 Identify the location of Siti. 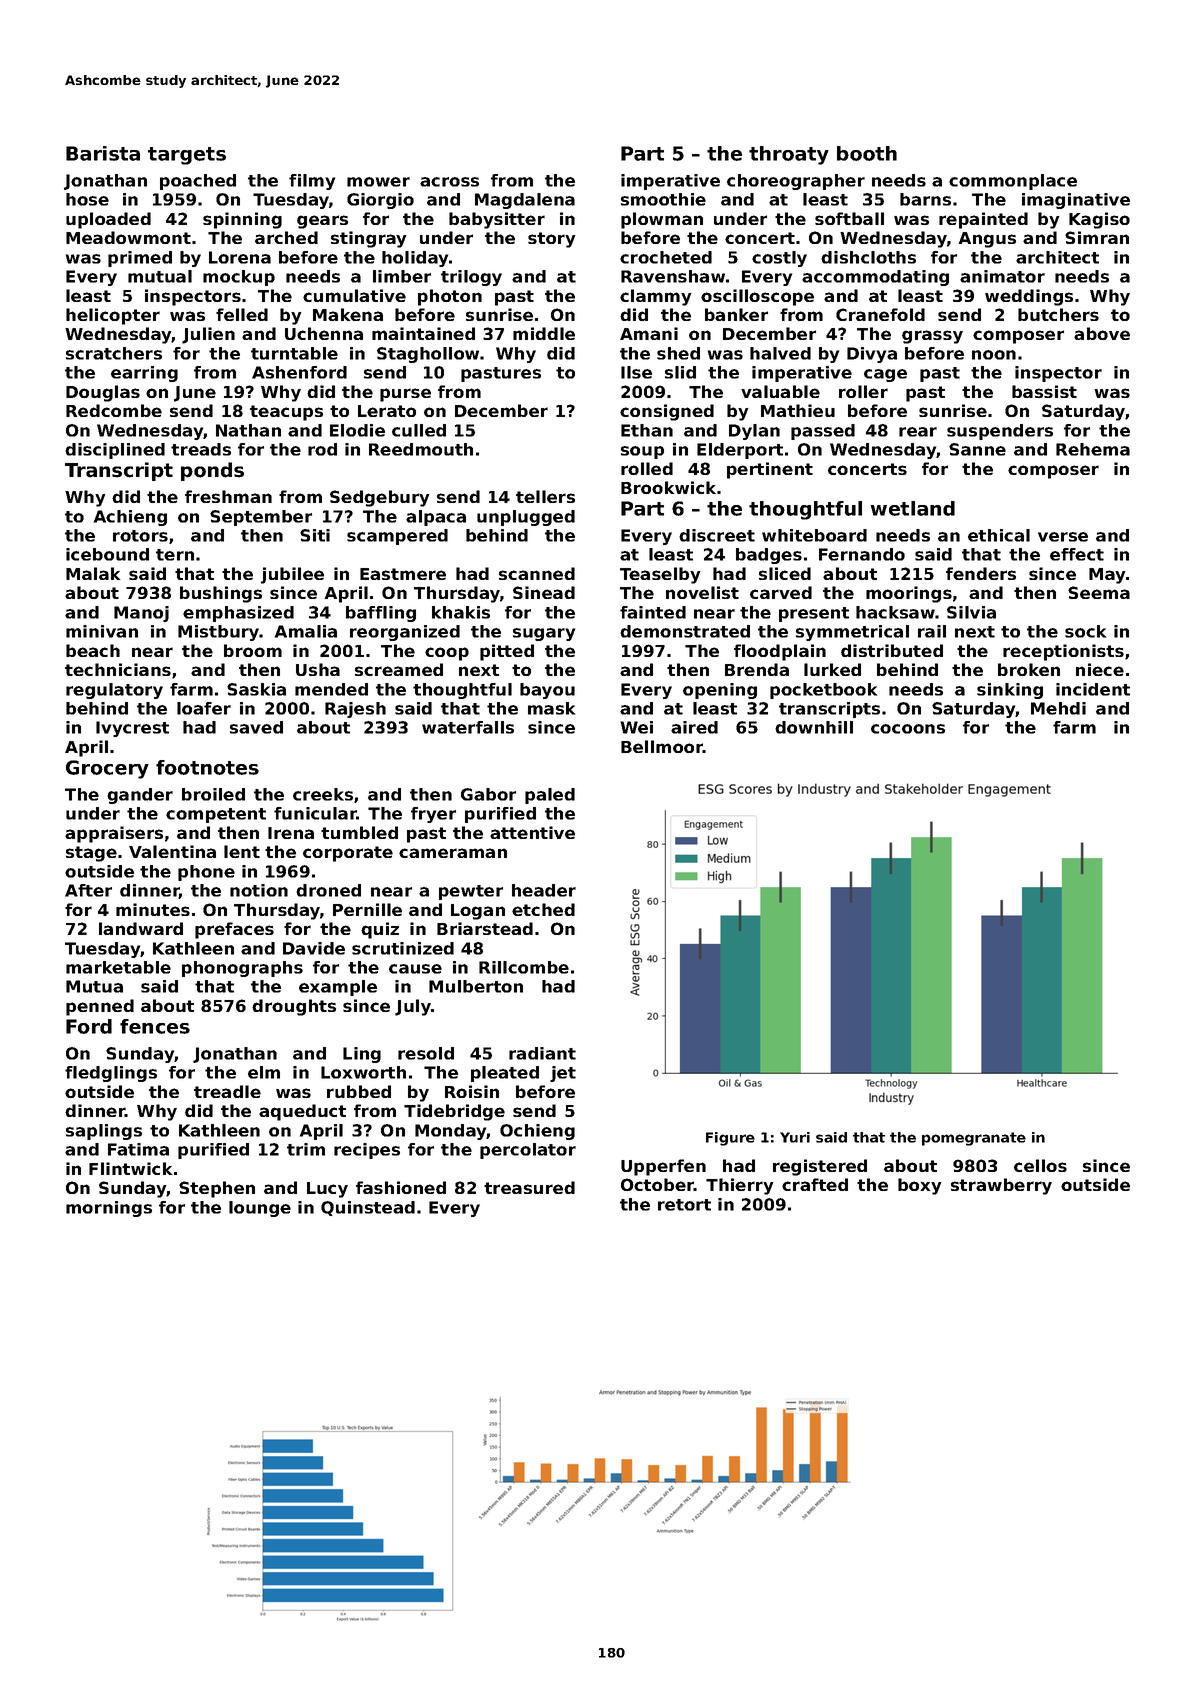
(315, 535).
